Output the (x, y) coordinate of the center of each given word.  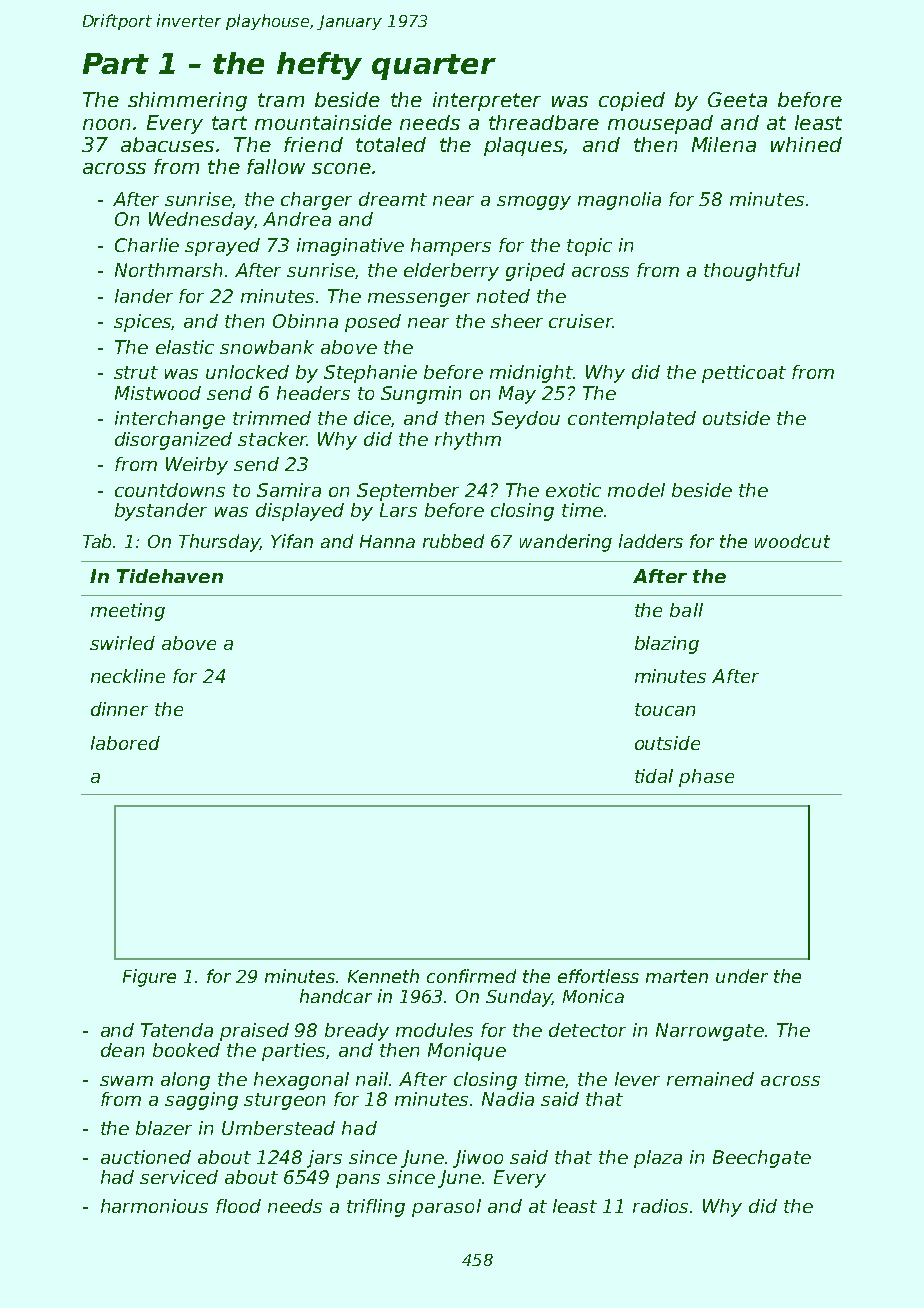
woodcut (792, 541)
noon (106, 124)
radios (660, 1206)
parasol (446, 1208)
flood (238, 1206)
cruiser (581, 321)
